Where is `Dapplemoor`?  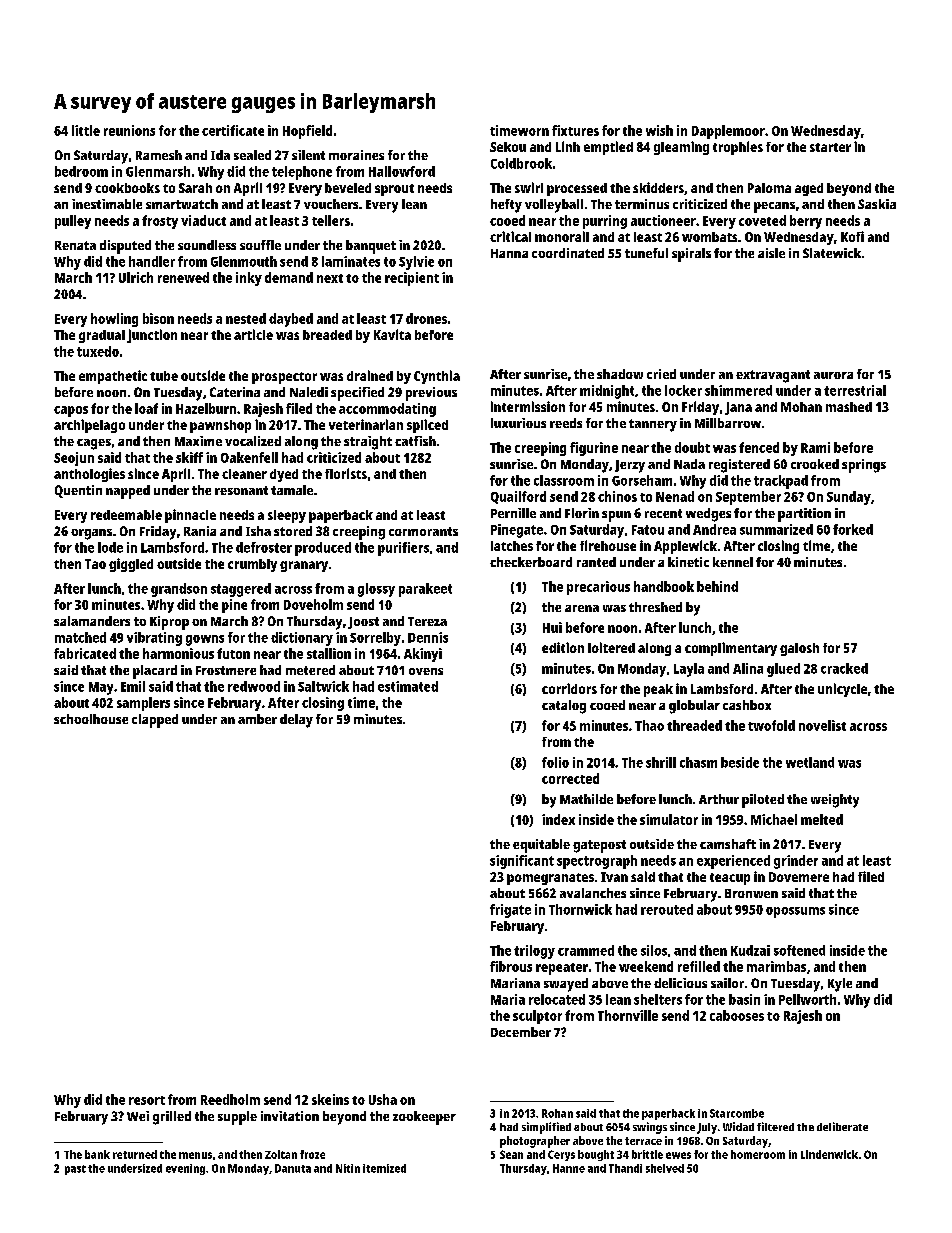
Dapplemoor is located at coordinates (728, 132).
